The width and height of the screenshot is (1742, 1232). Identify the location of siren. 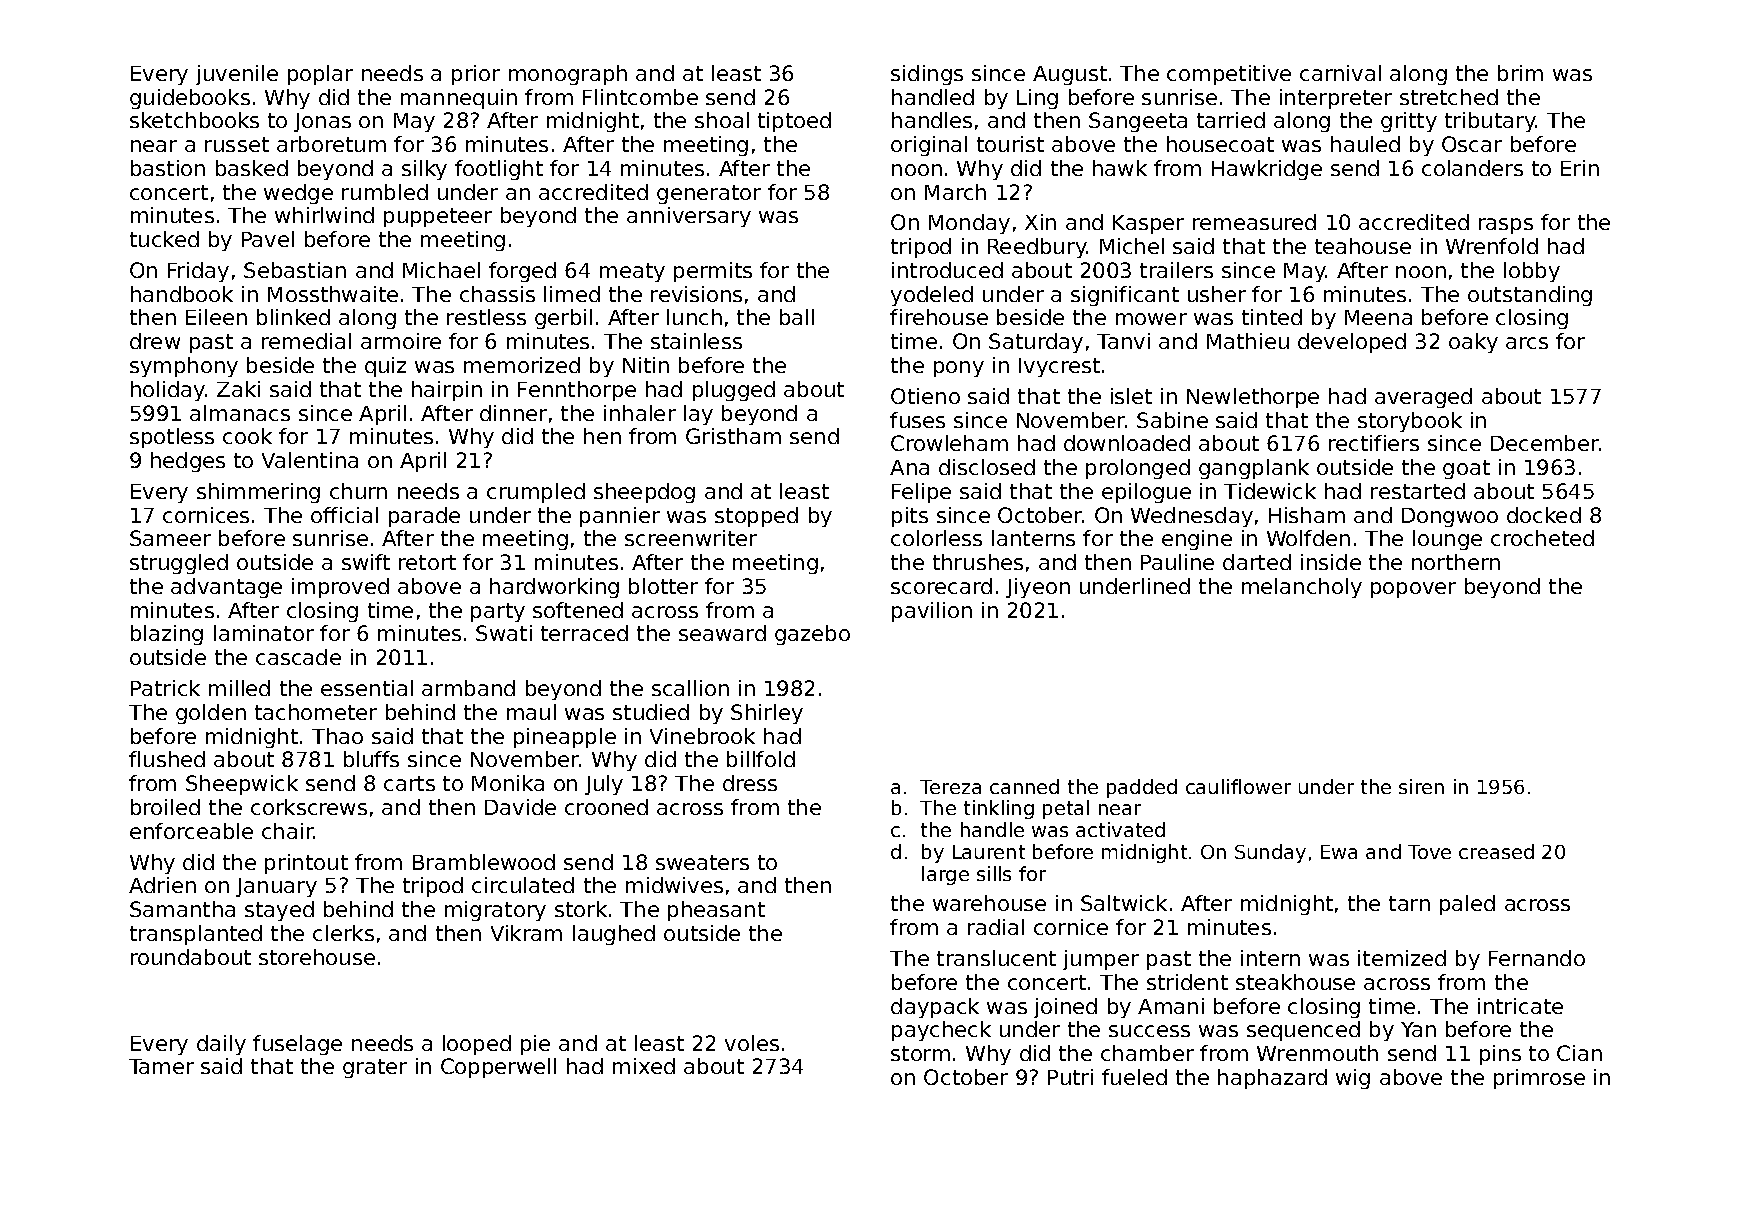
(1421, 786).
